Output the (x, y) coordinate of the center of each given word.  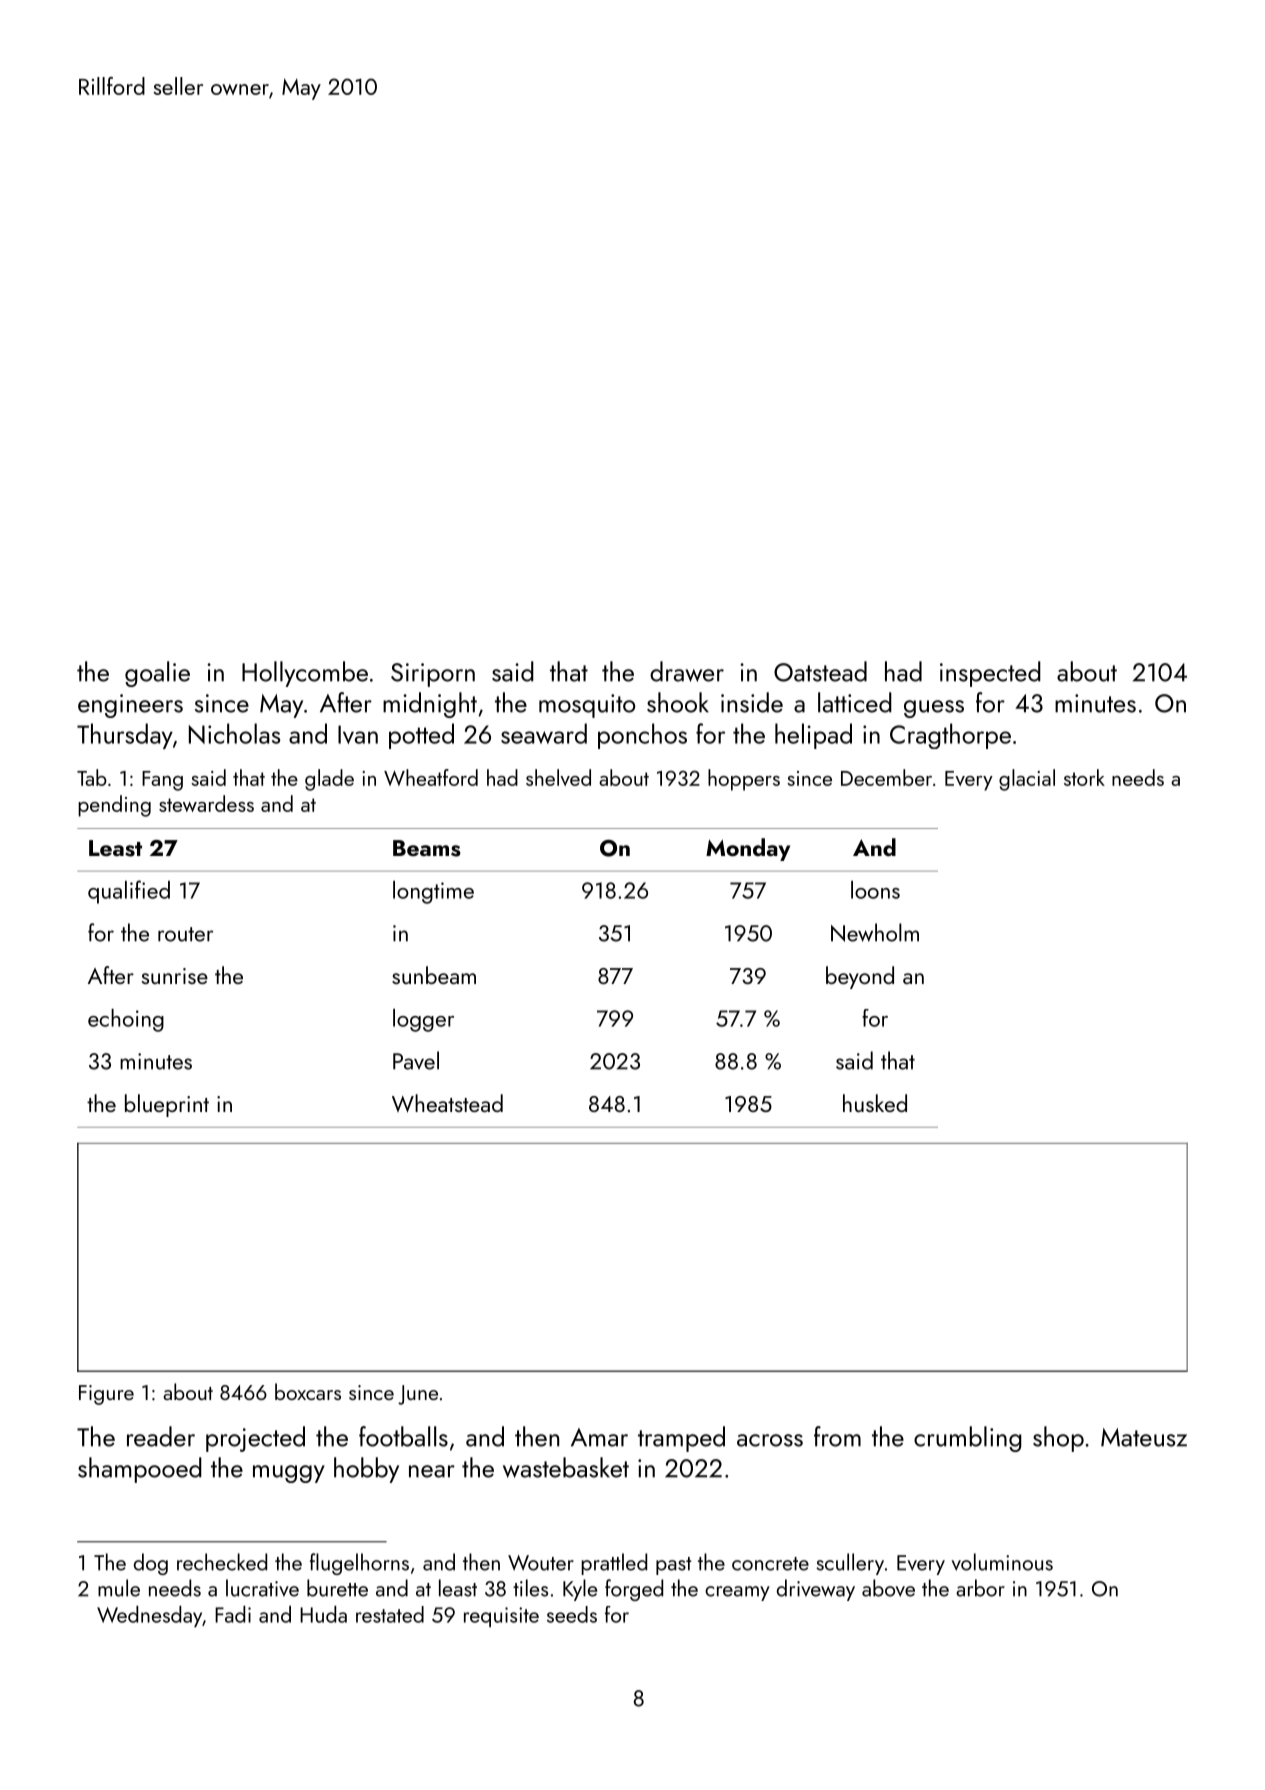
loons (875, 890)
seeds (572, 1614)
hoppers (744, 780)
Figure (106, 1395)
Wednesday (149, 1616)
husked (875, 1103)
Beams (427, 848)
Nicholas (234, 733)
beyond (860, 977)
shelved (558, 777)
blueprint (167, 1105)
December (886, 777)
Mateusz (1144, 1437)
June (418, 1395)
